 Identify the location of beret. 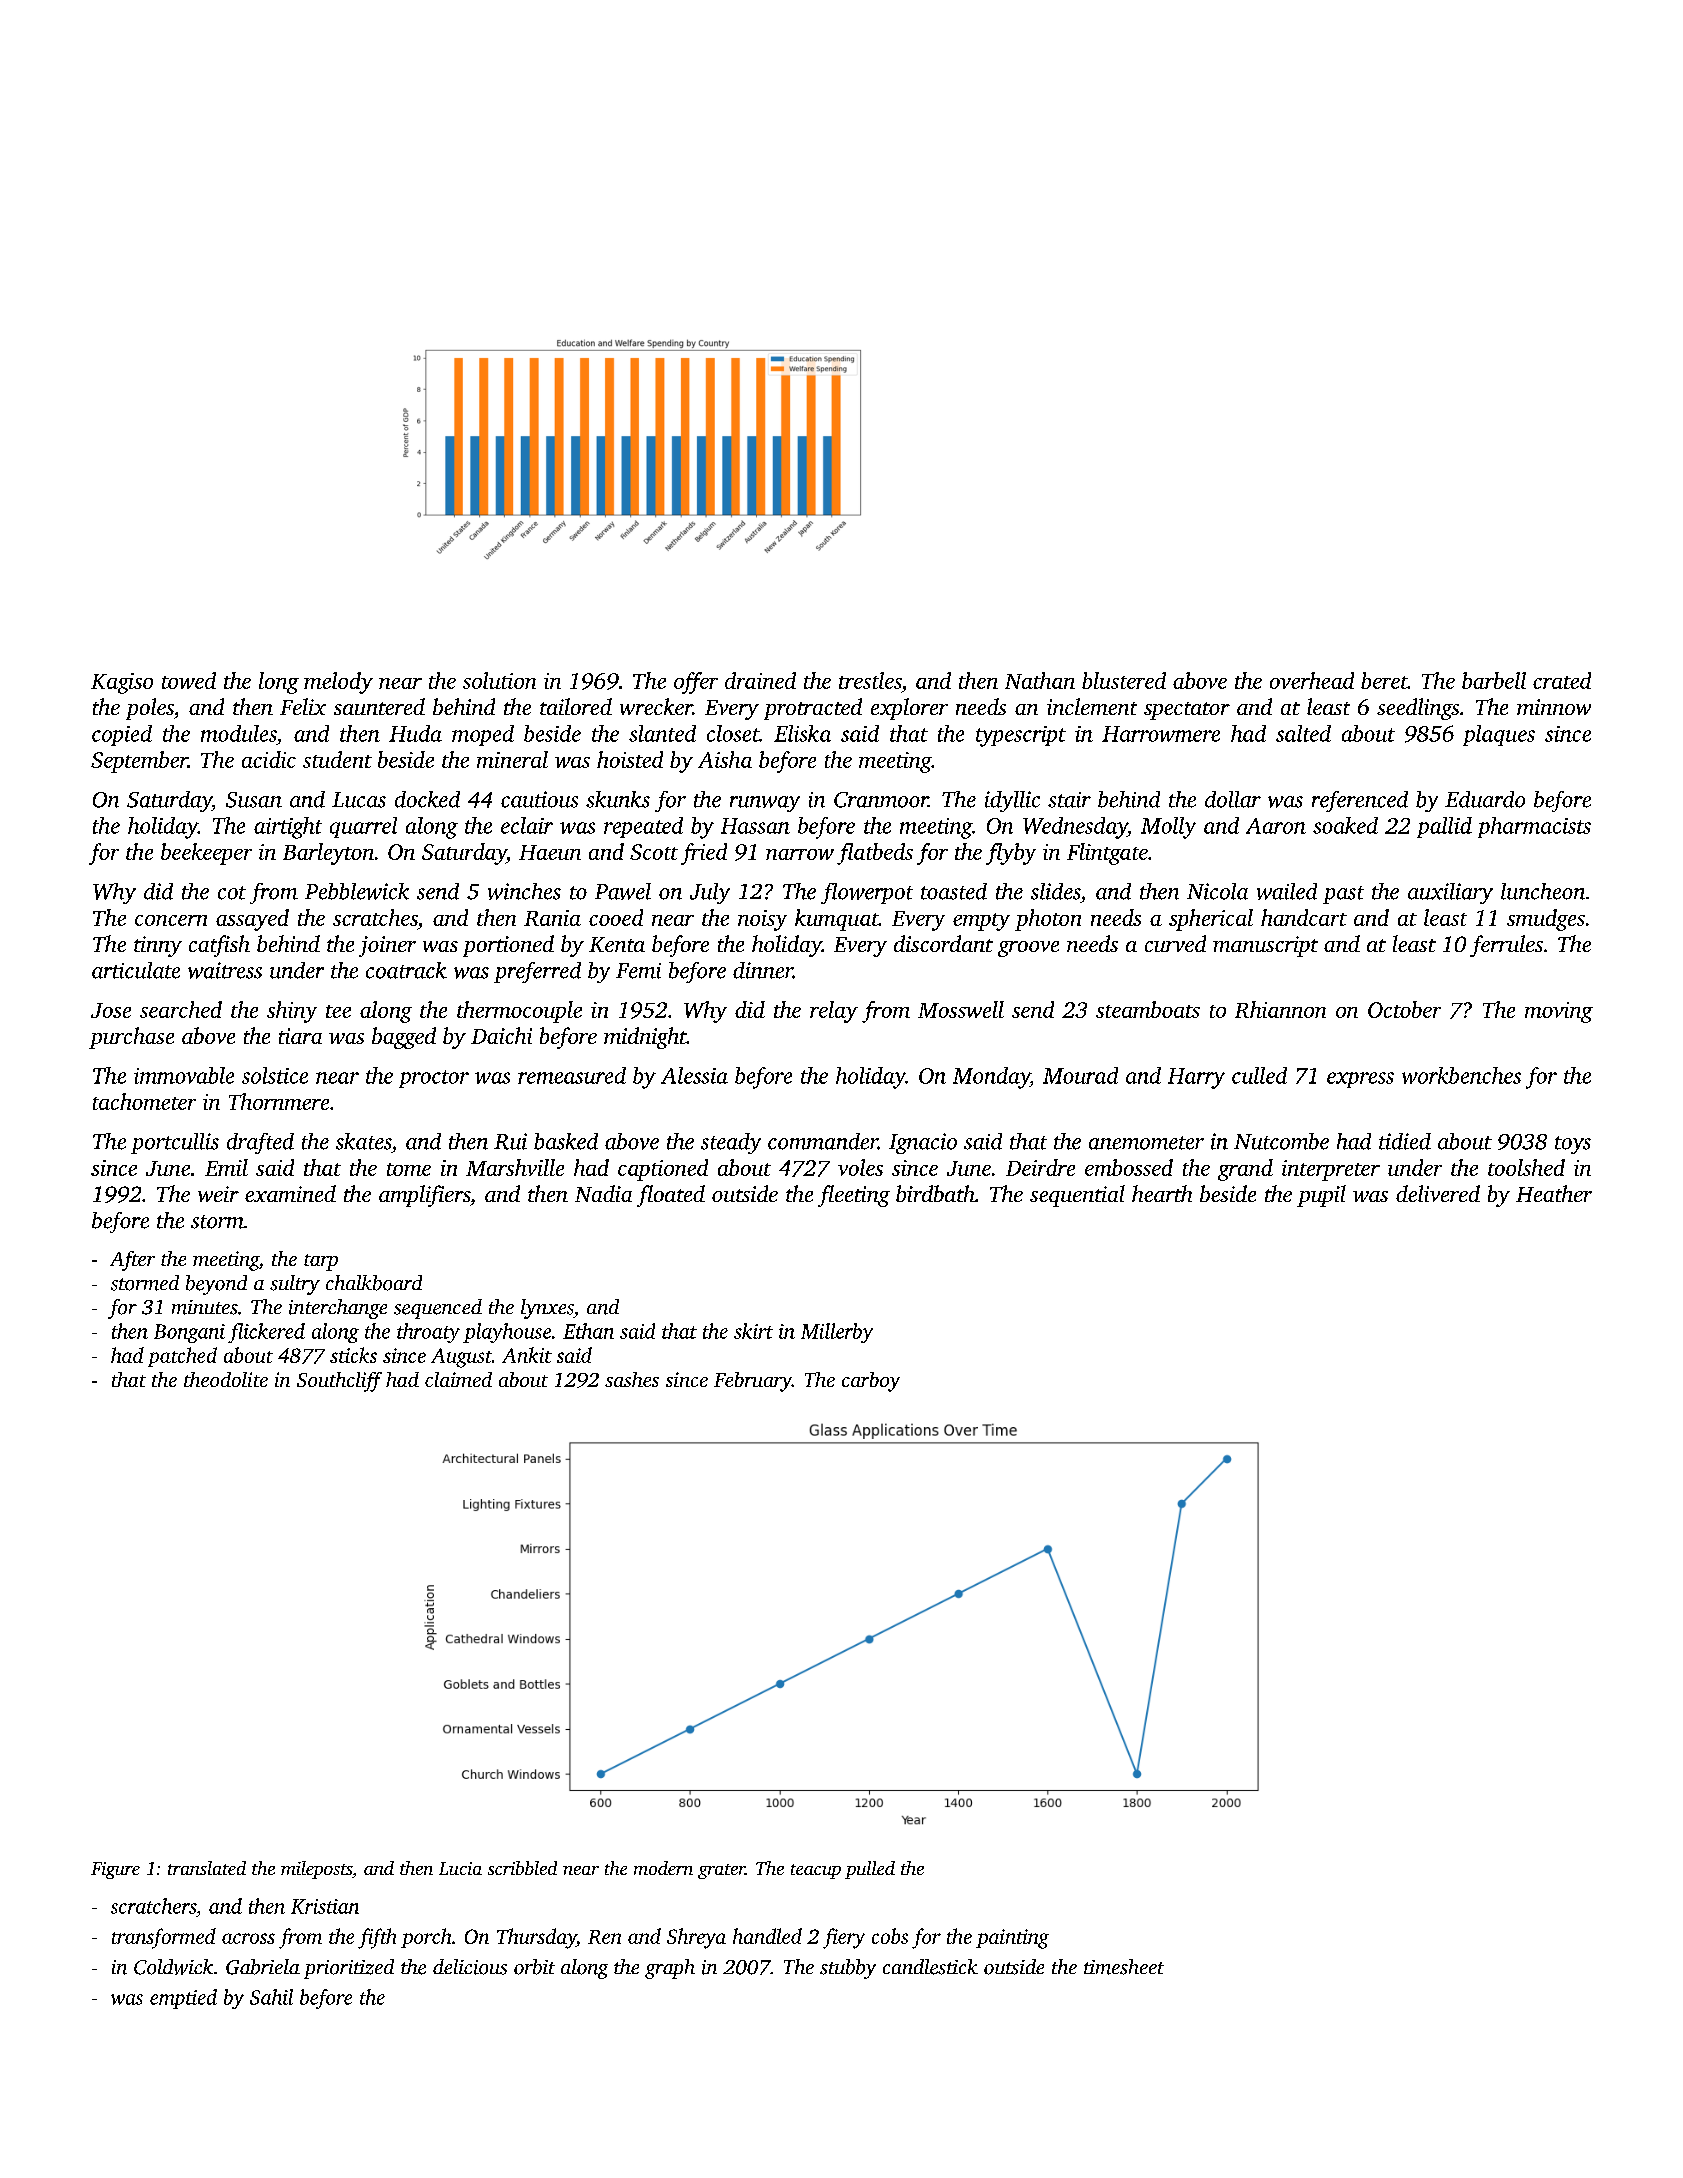
(1384, 680).
